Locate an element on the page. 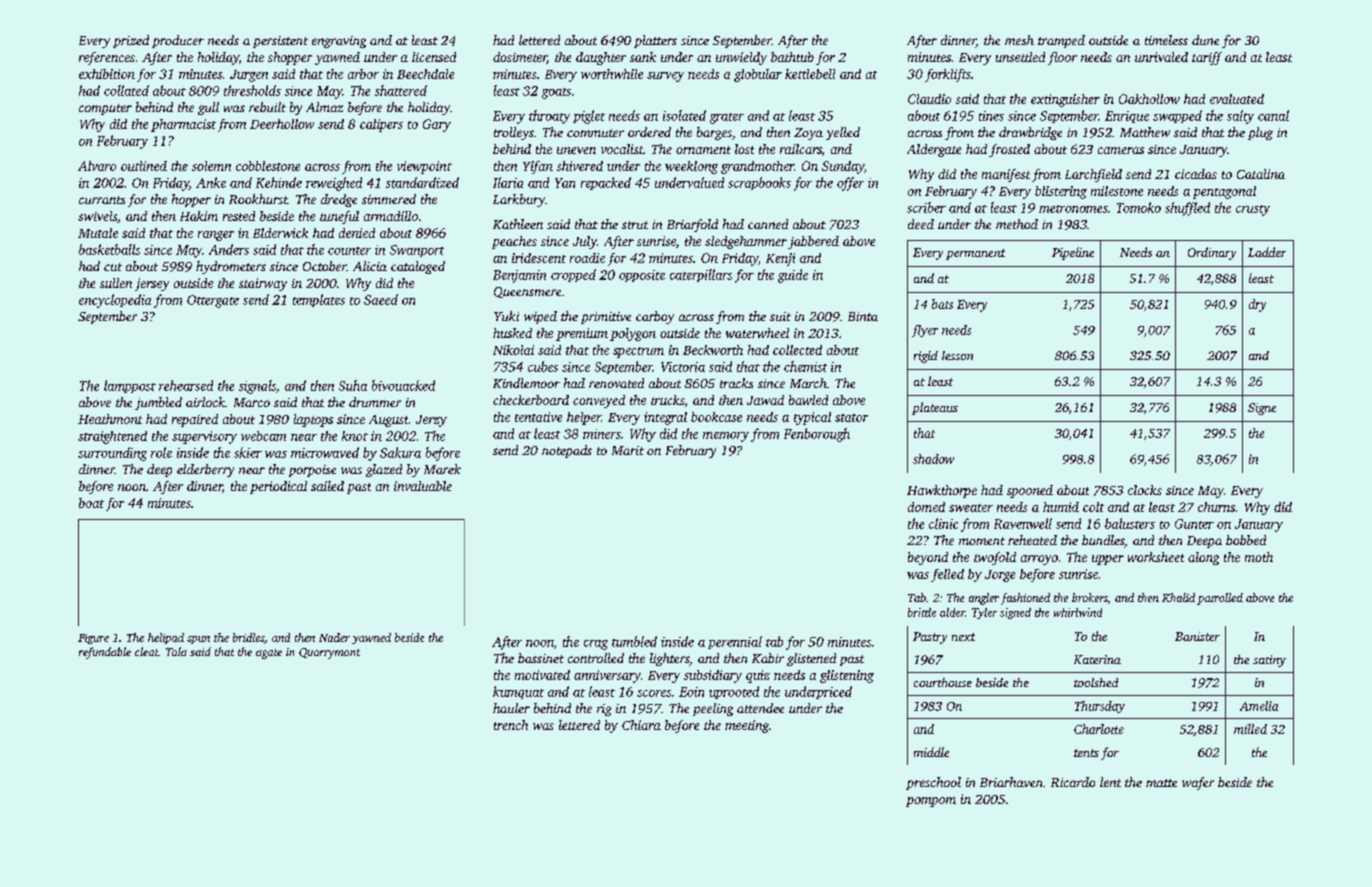 The height and width of the image is (887, 1372). platters is located at coordinates (655, 41).
